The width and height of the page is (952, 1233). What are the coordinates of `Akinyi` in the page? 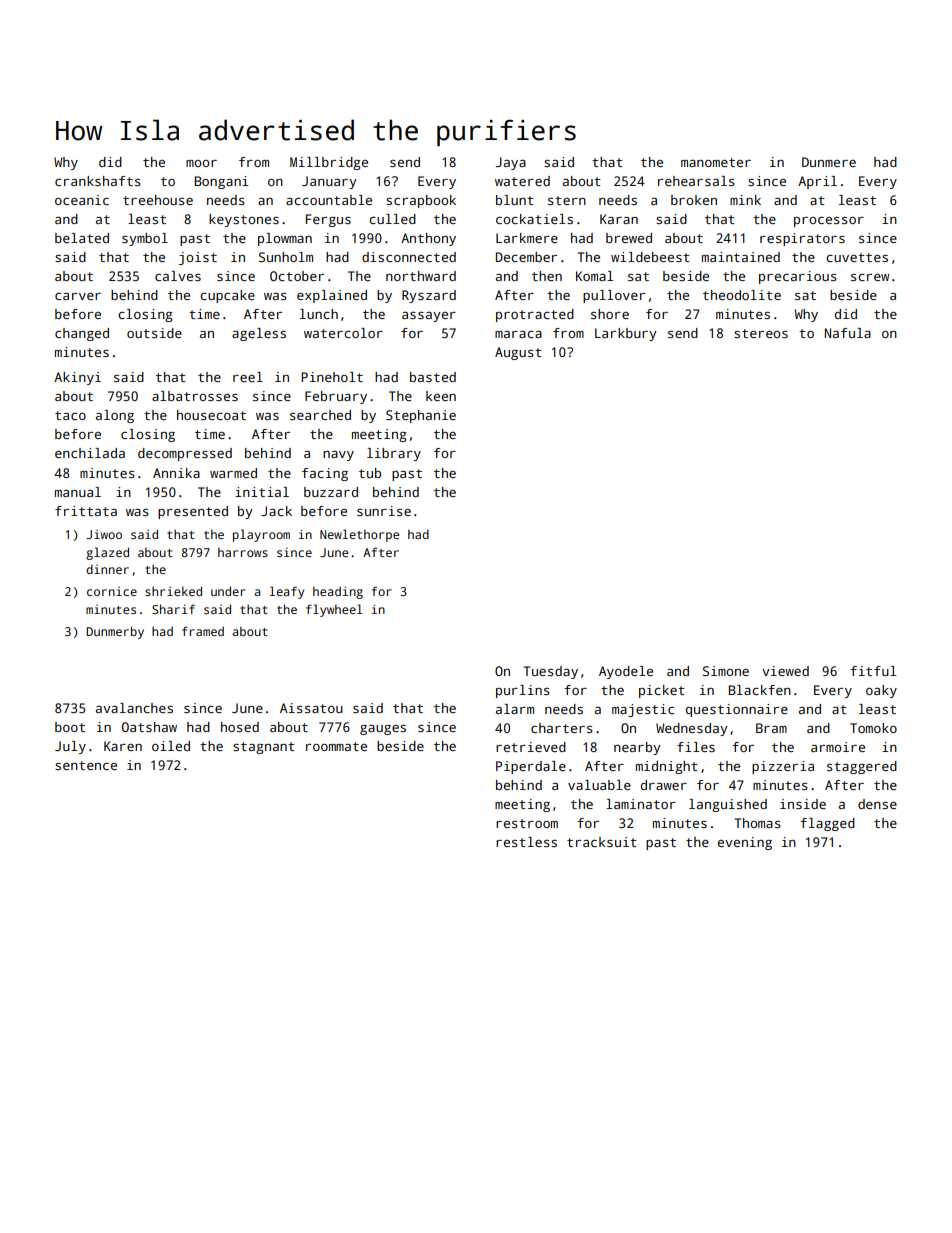 It's located at (77, 378).
